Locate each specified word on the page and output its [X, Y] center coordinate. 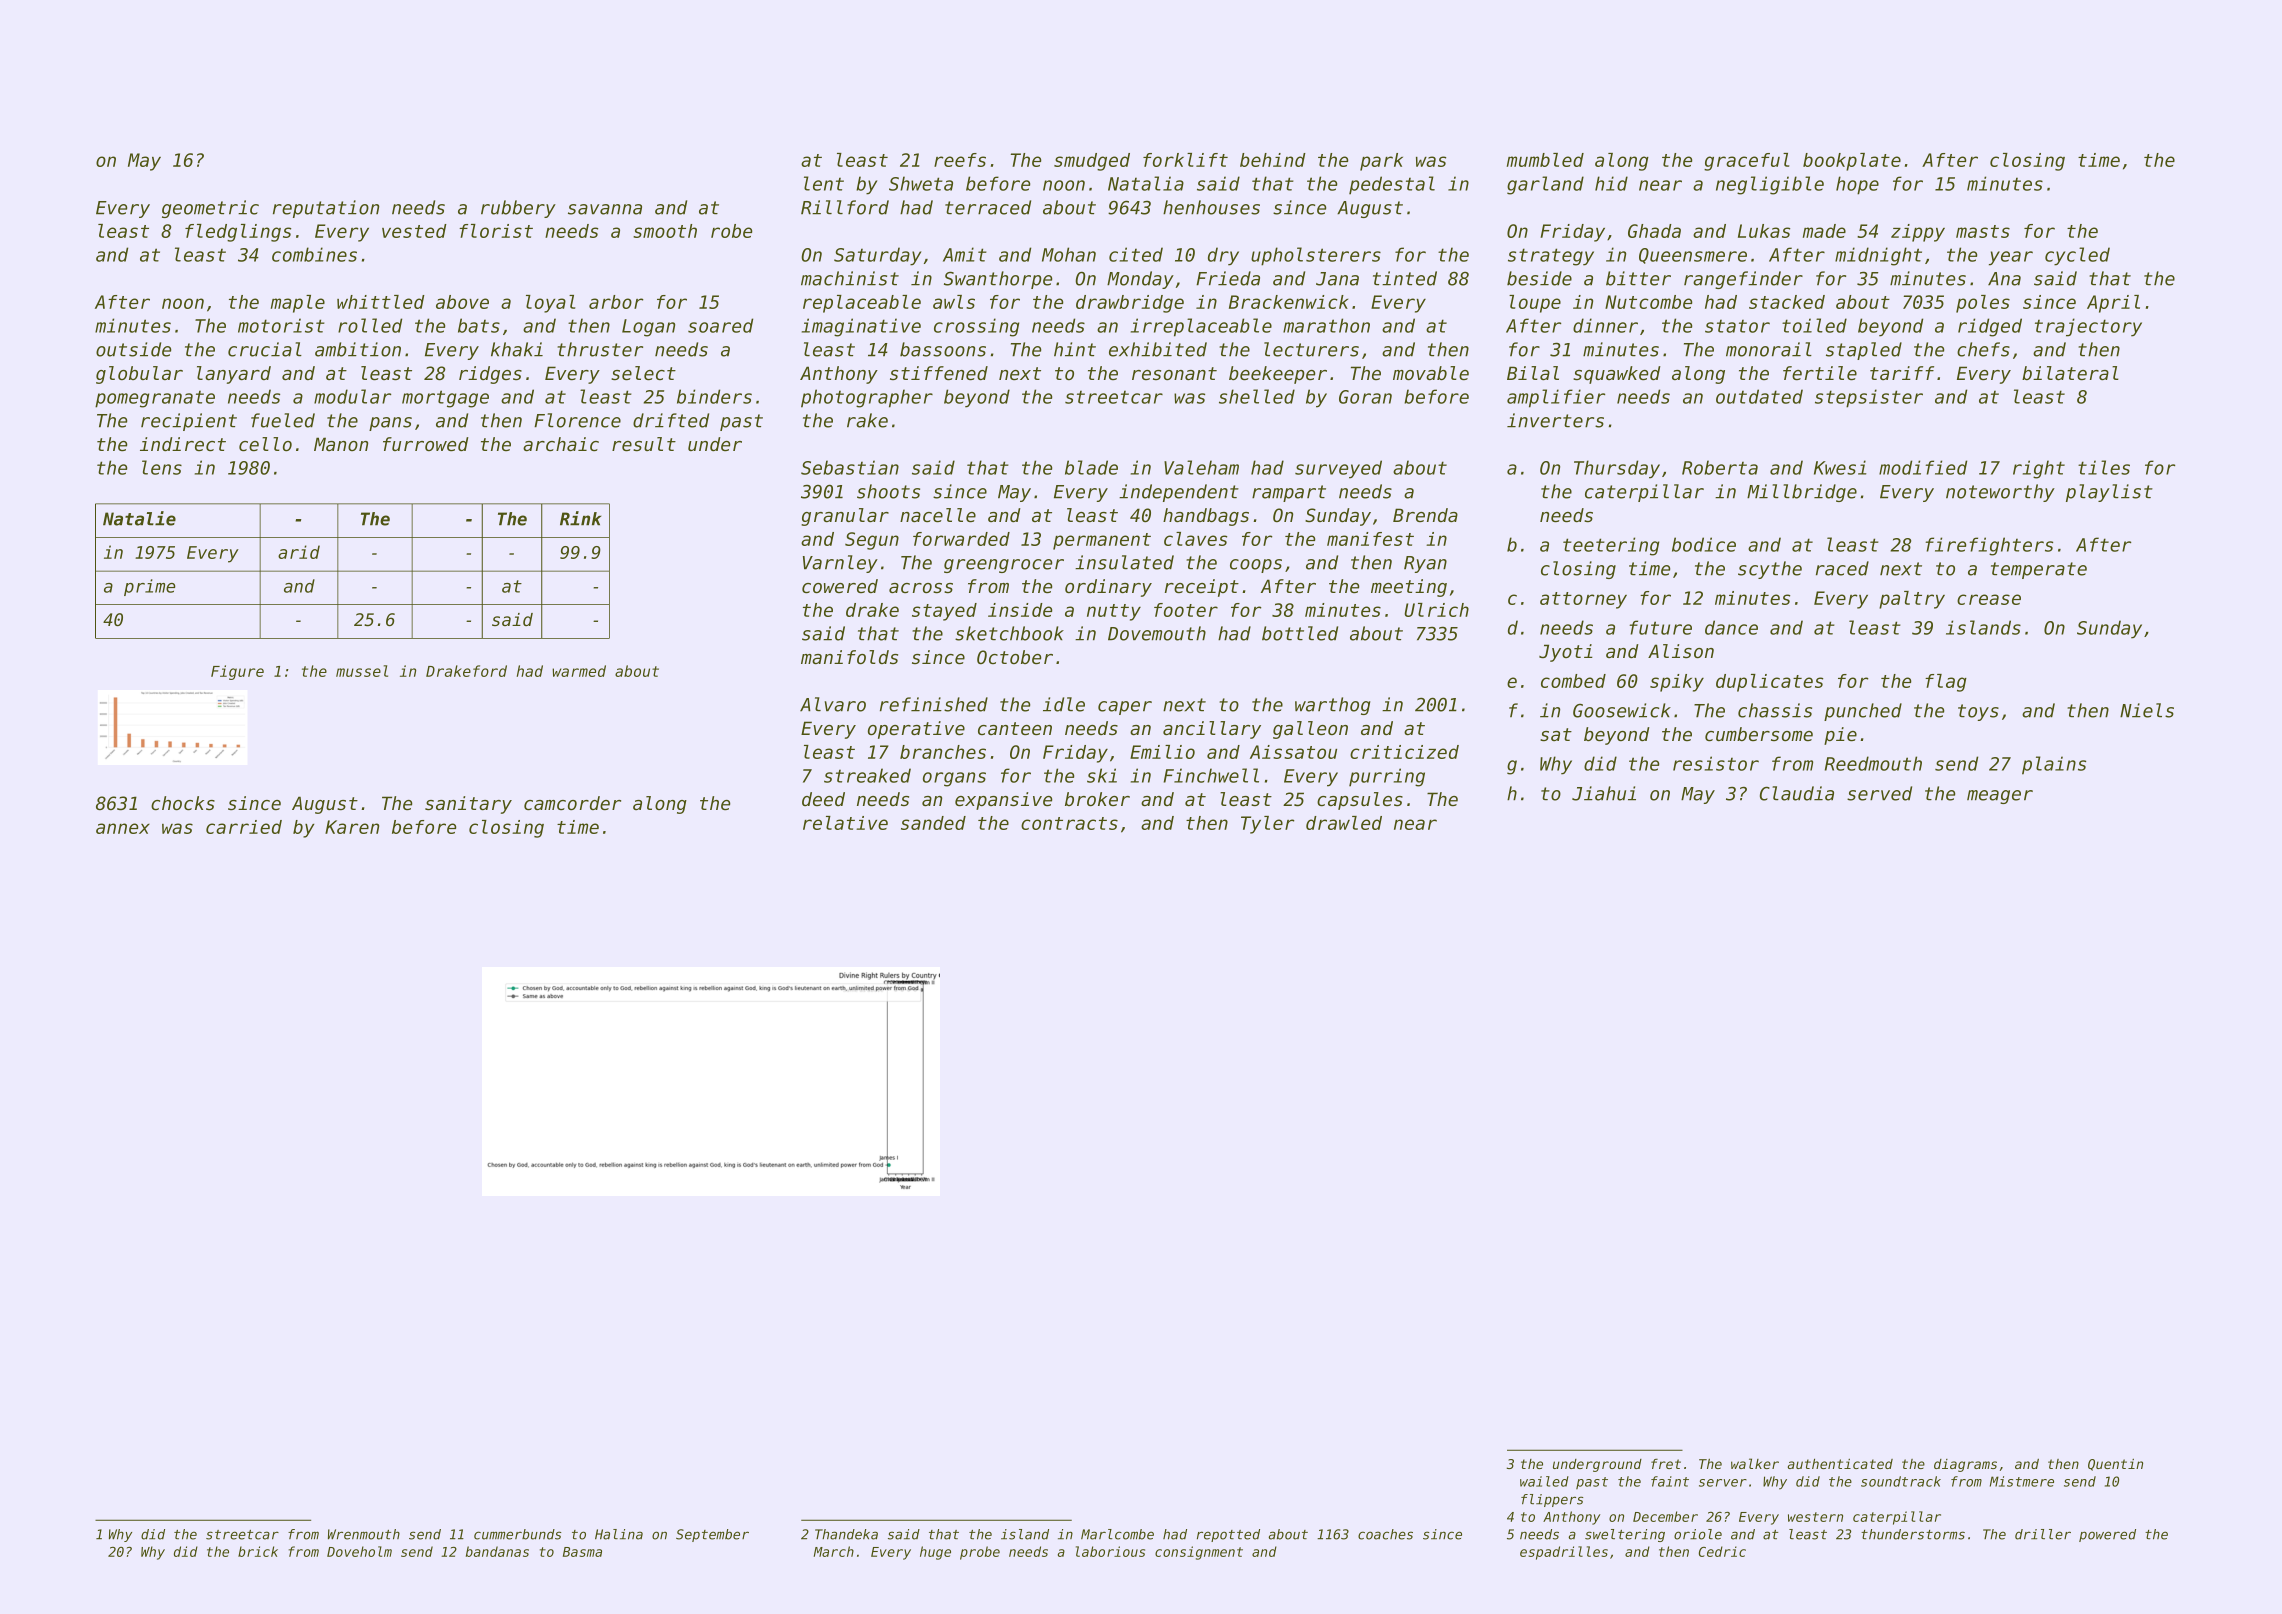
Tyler [1268, 825]
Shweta [921, 183]
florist [496, 231]
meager [2000, 797]
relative [845, 823]
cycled [2077, 256]
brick [258, 1551]
